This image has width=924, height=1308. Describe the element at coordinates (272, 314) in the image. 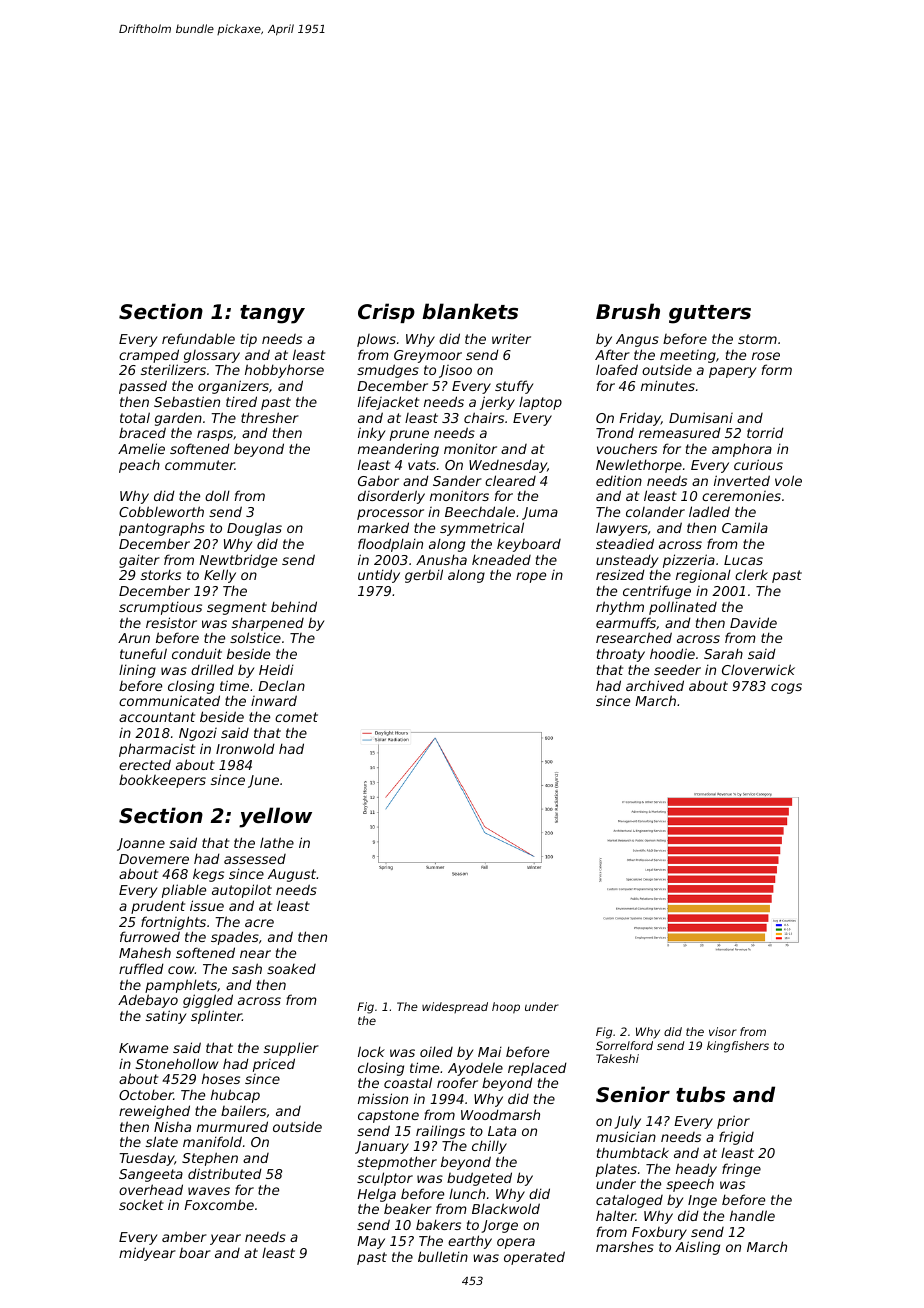

I see `tangy` at that location.
